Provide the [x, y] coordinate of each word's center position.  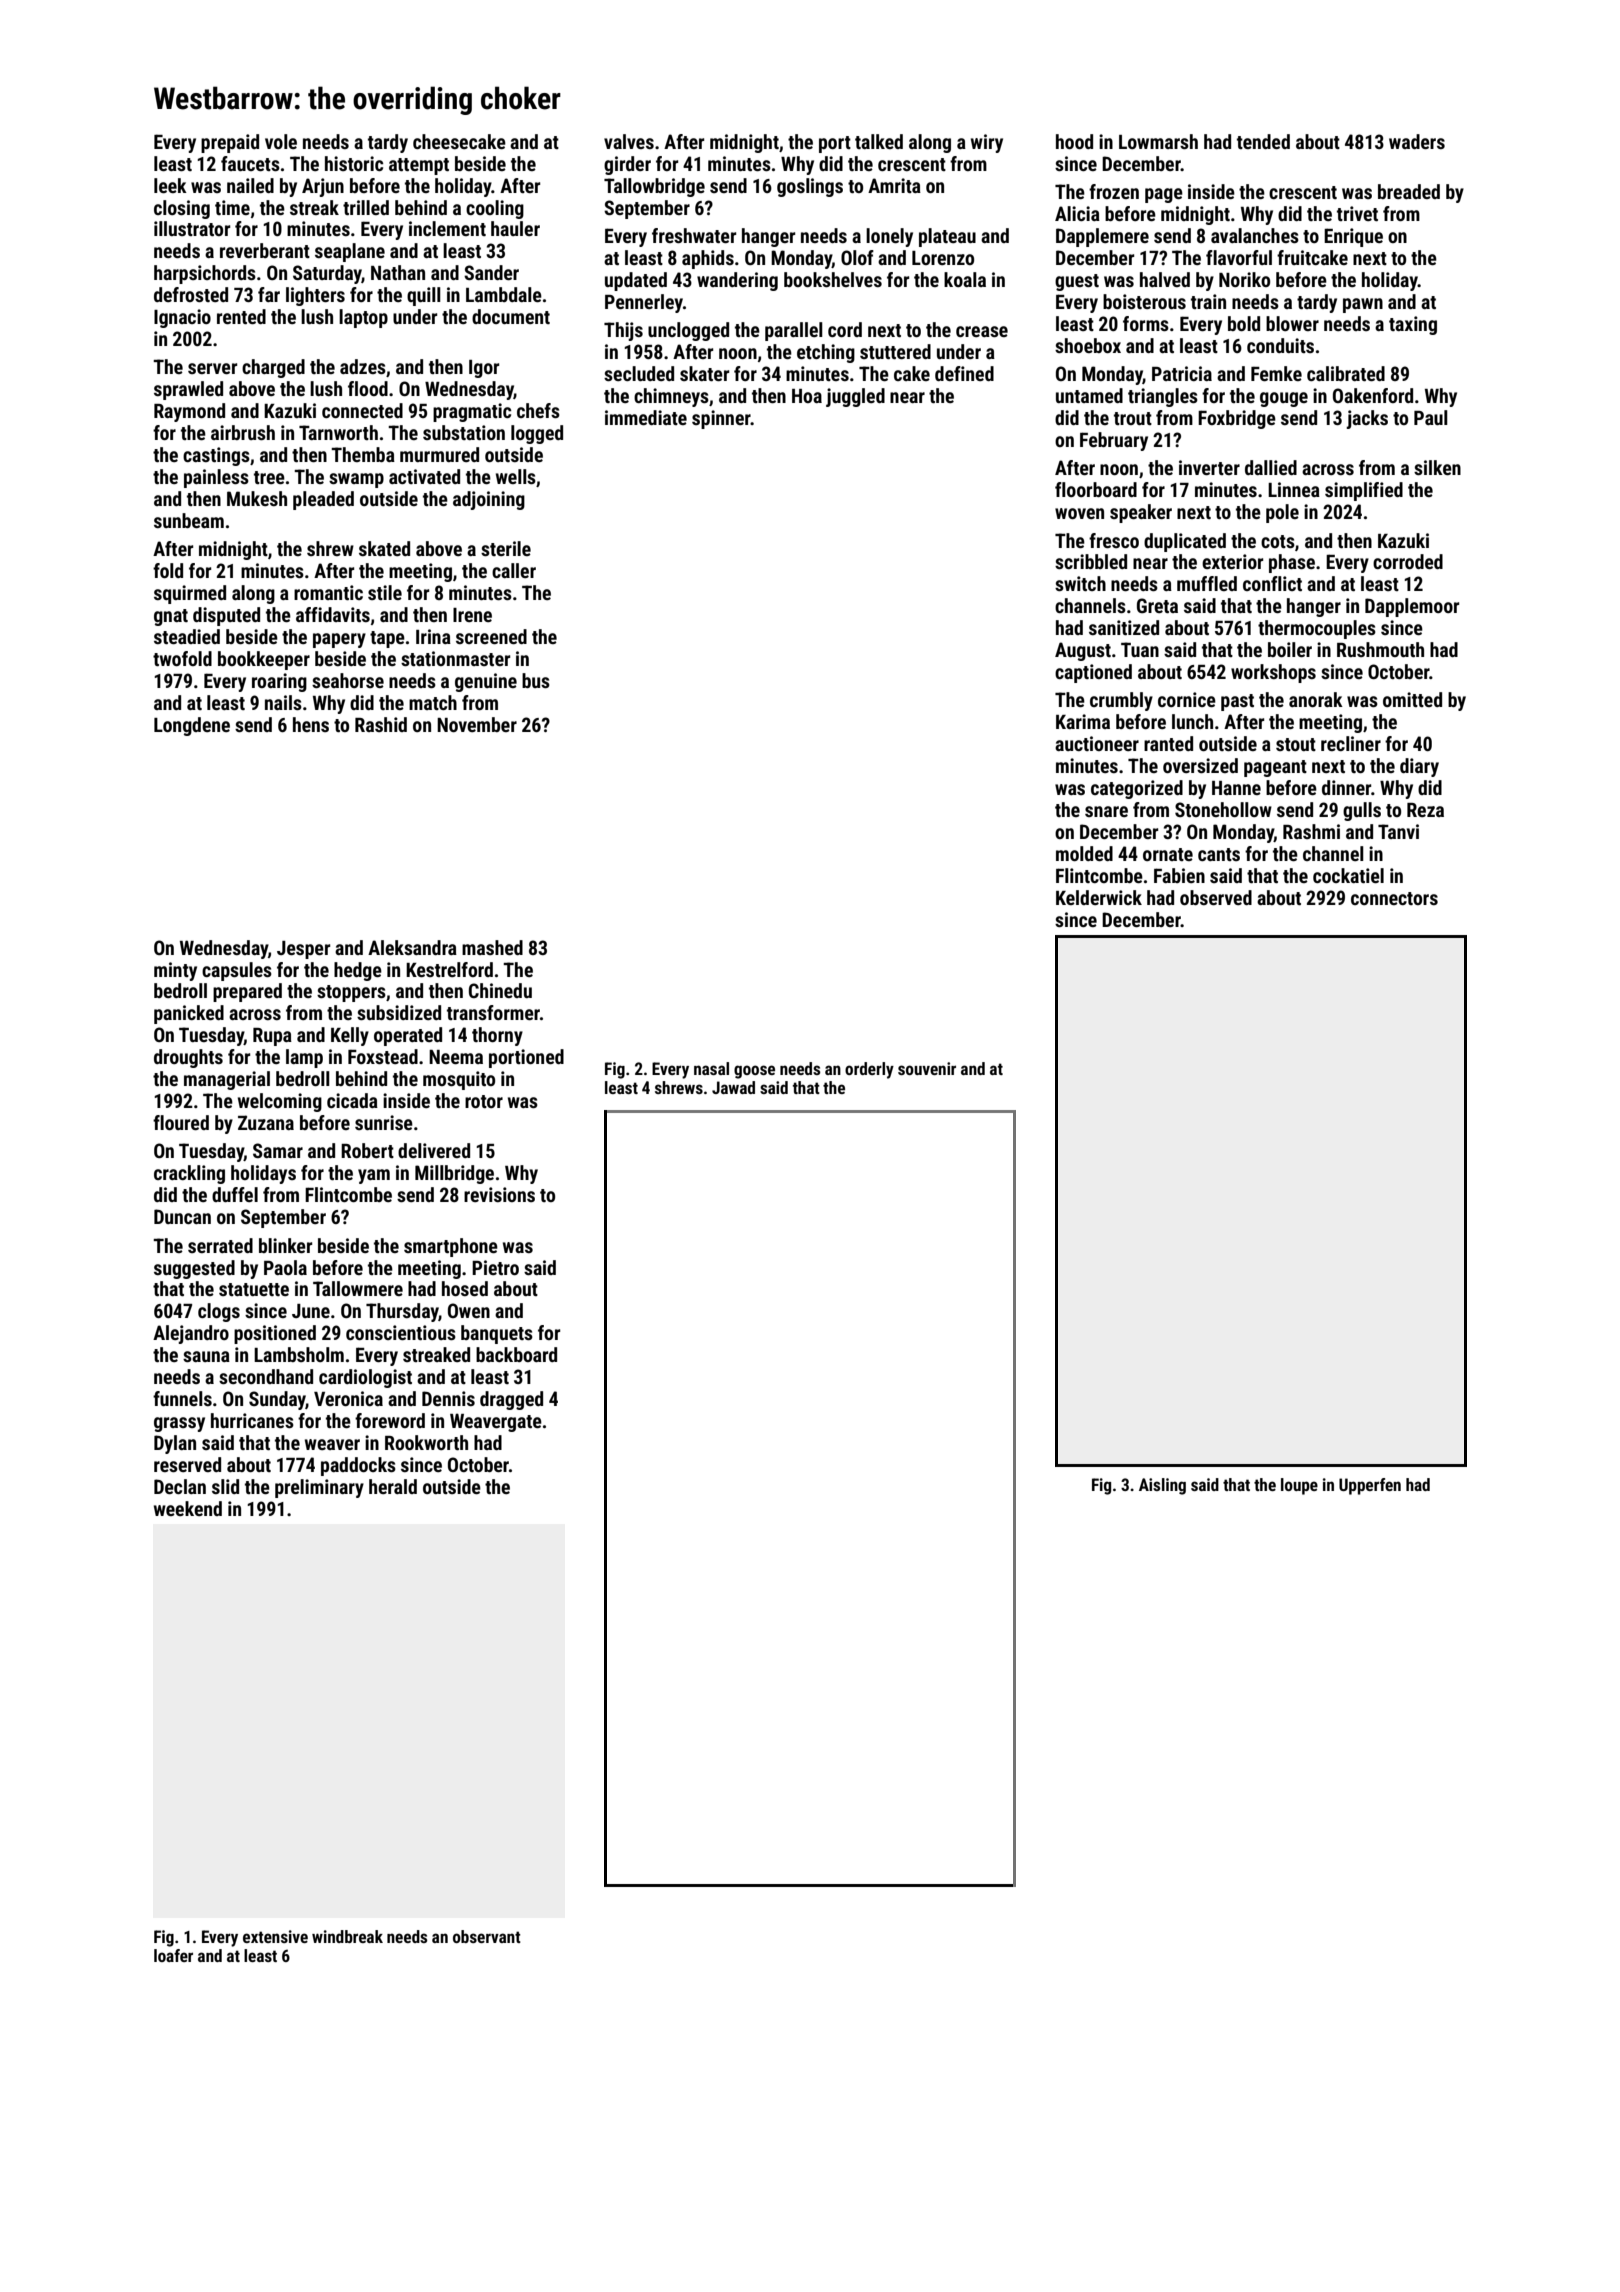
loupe [1299, 1486]
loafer [173, 1955]
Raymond [189, 412]
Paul [1431, 417]
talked [879, 141]
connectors [1394, 898]
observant [487, 1936]
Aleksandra [412, 947]
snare [1106, 811]
